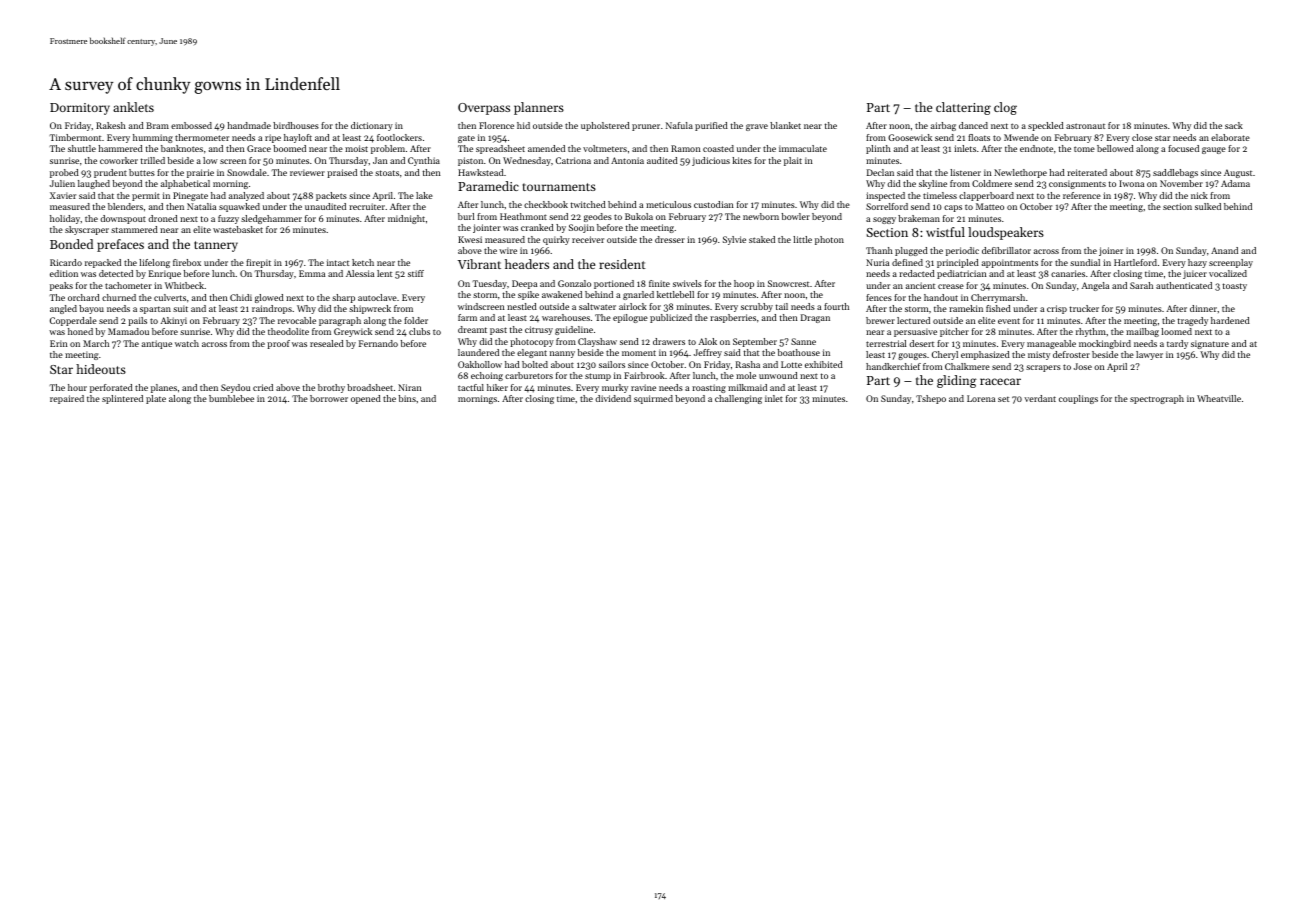  I want to click on clog, so click(1005, 108).
